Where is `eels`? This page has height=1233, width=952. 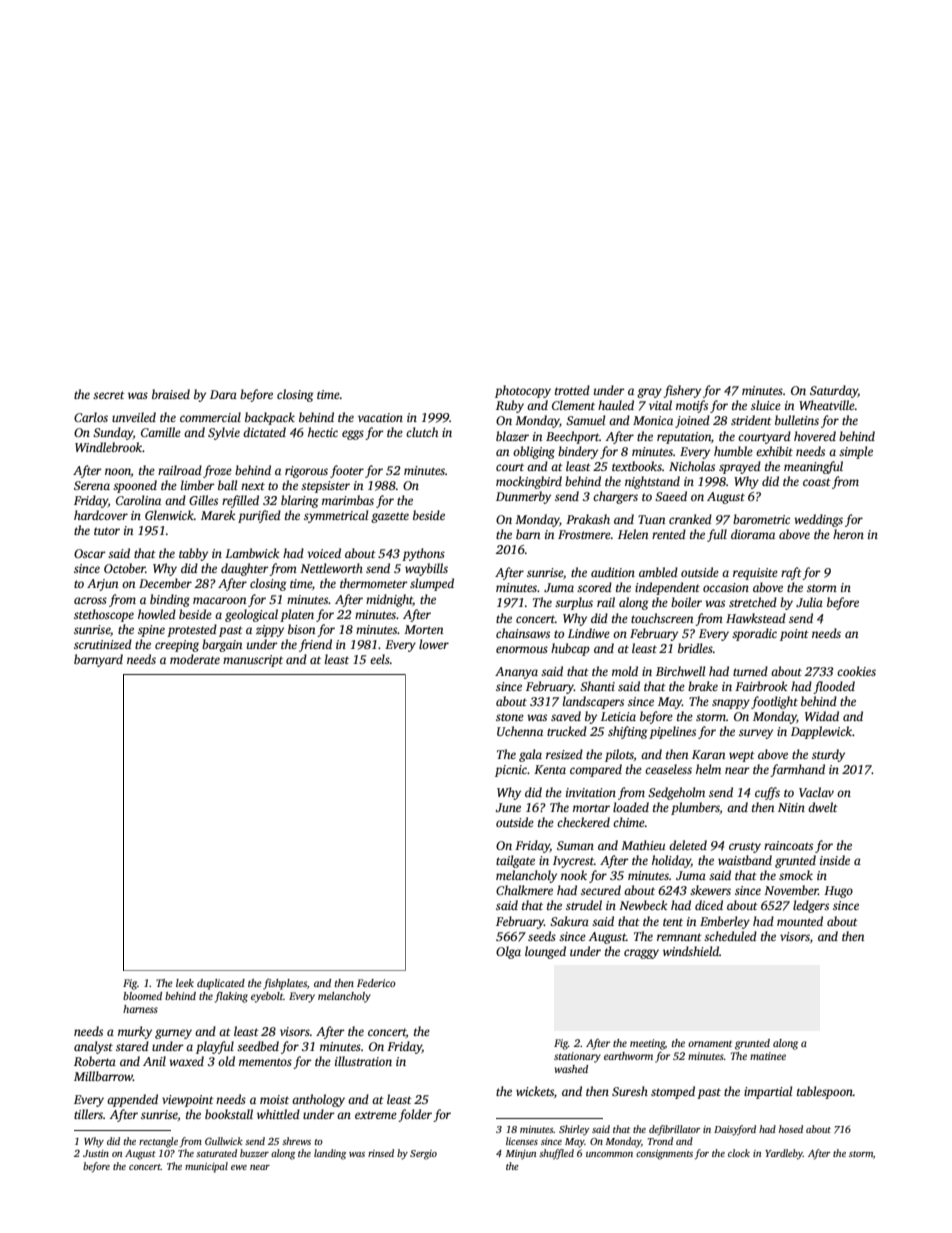 eels is located at coordinates (380, 659).
